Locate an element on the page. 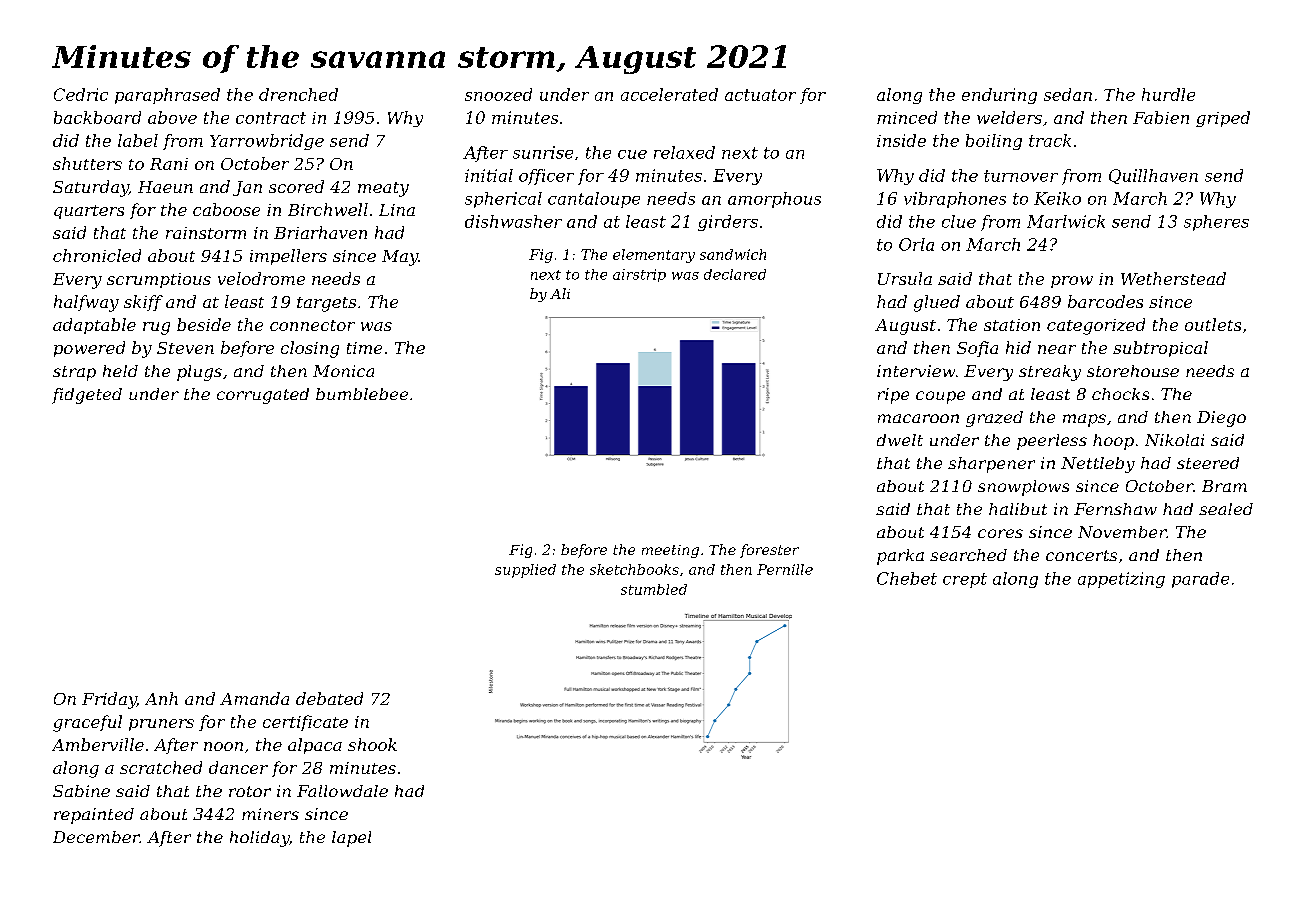 The height and width of the image is (924, 1308). boiling is located at coordinates (994, 142).
